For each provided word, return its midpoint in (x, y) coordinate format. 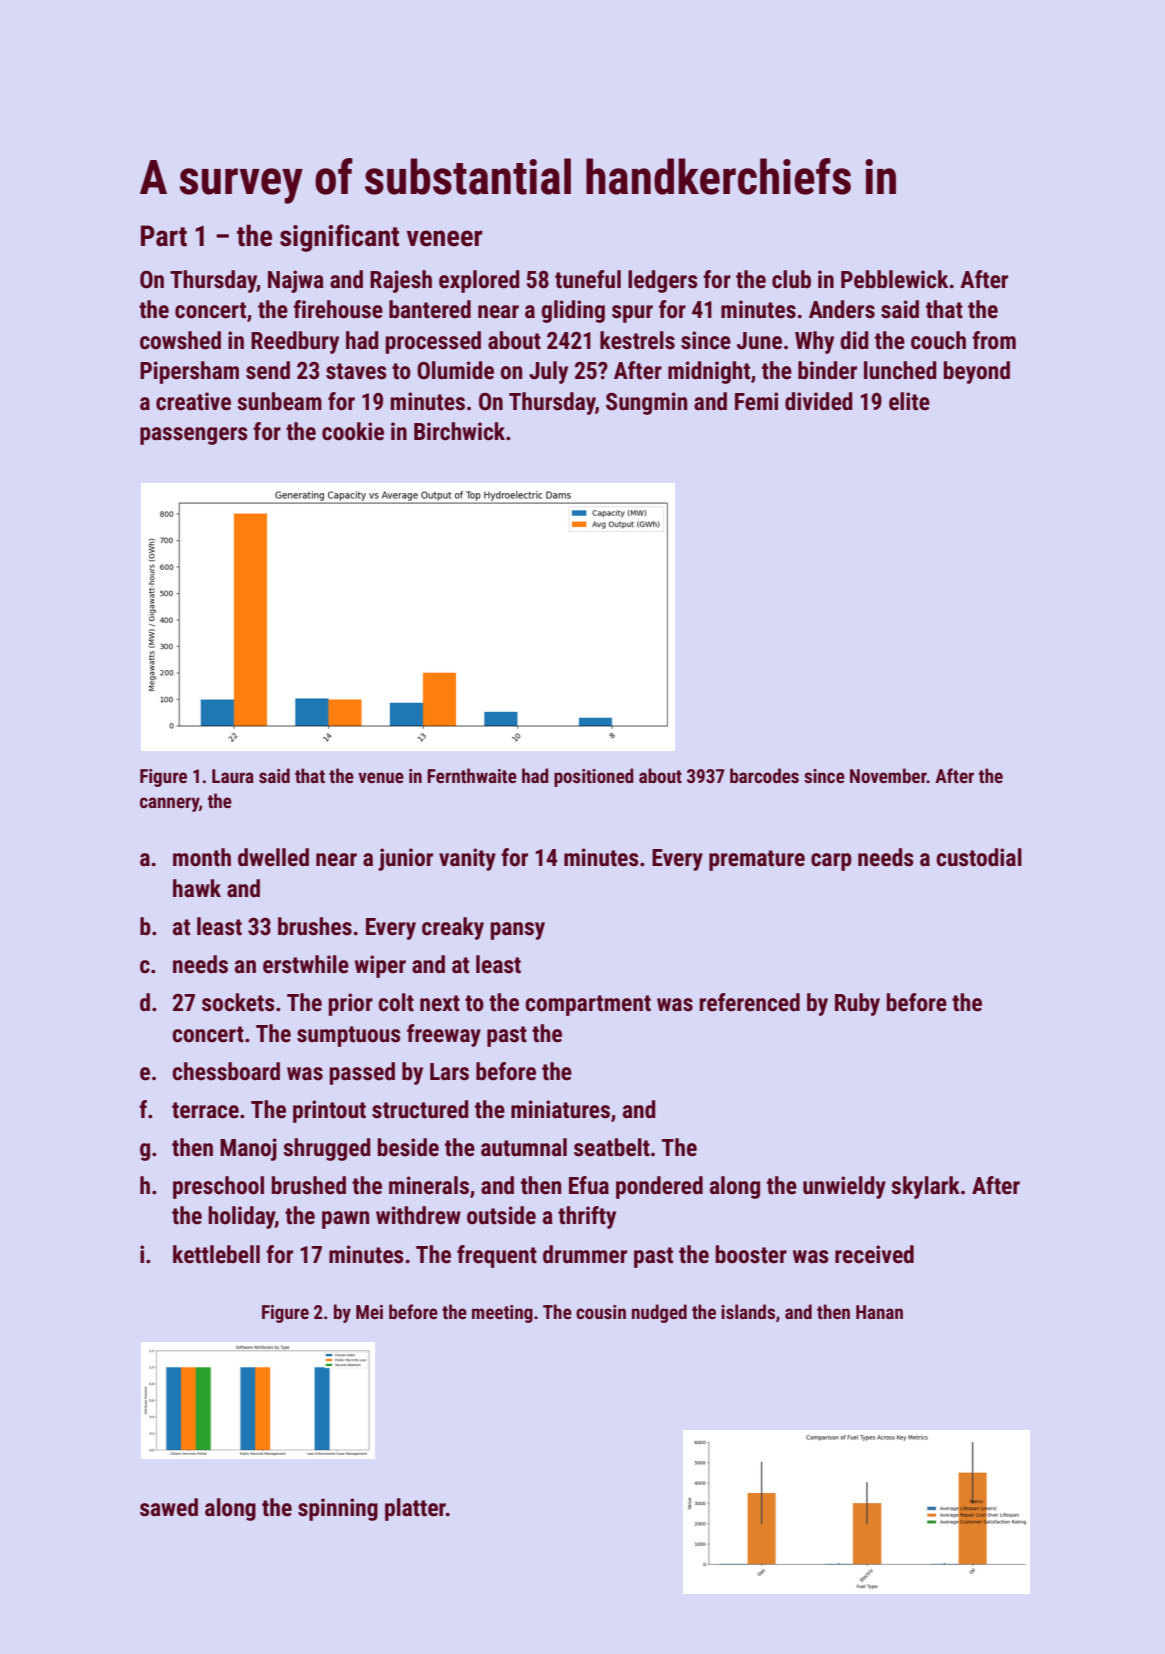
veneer (445, 238)
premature (757, 860)
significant (339, 238)
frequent (497, 1256)
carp (831, 862)
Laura (233, 776)
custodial (979, 857)
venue (381, 777)
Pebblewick (894, 279)
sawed (169, 1507)
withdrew (418, 1215)
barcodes (764, 775)
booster (751, 1254)
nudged (659, 1313)
